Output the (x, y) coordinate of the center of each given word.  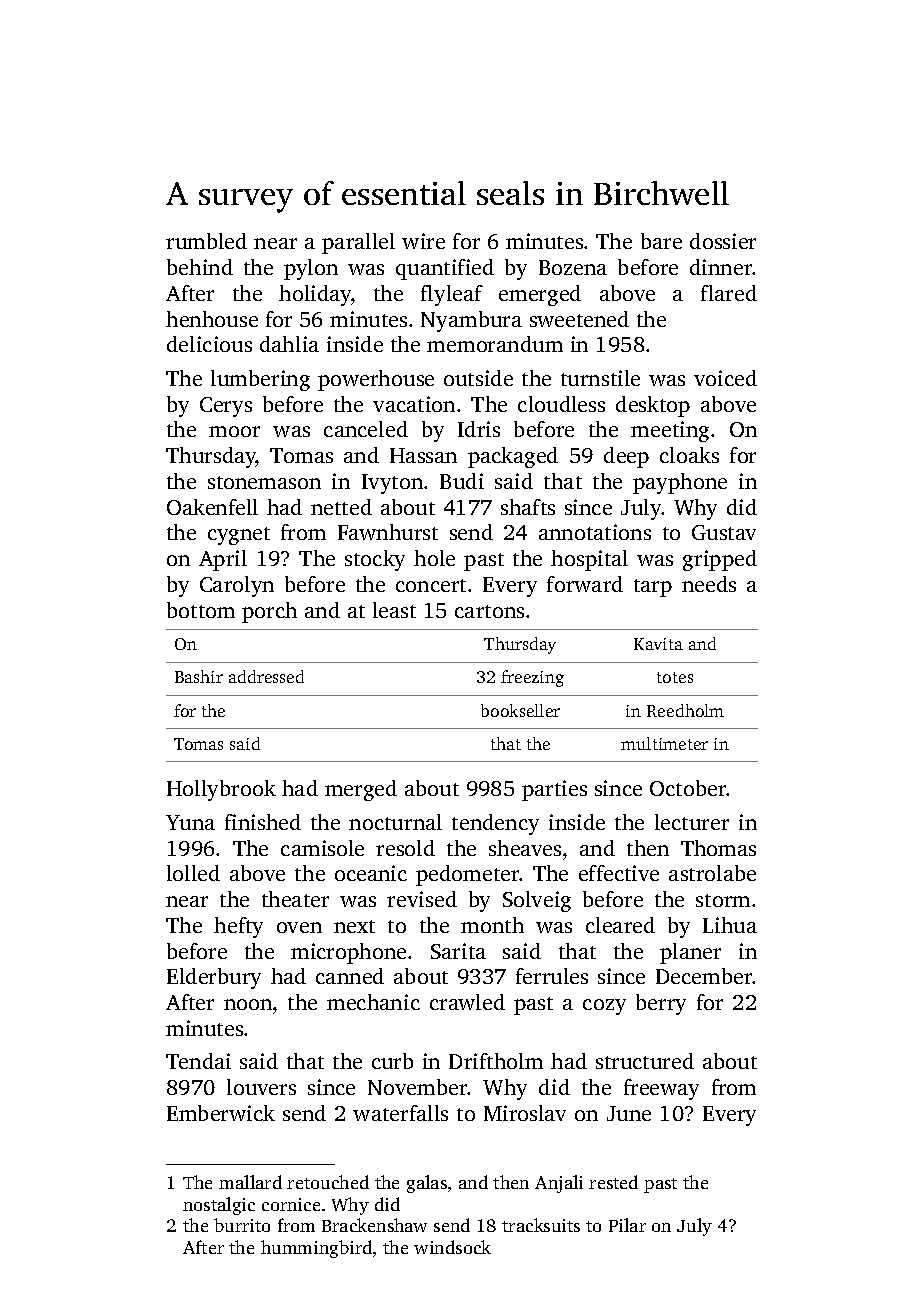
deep (626, 457)
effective (619, 873)
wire (423, 241)
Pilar (627, 1225)
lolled (193, 873)
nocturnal (395, 822)
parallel (358, 243)
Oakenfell (212, 507)
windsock (452, 1247)
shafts (528, 507)
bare (661, 241)
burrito (242, 1225)
